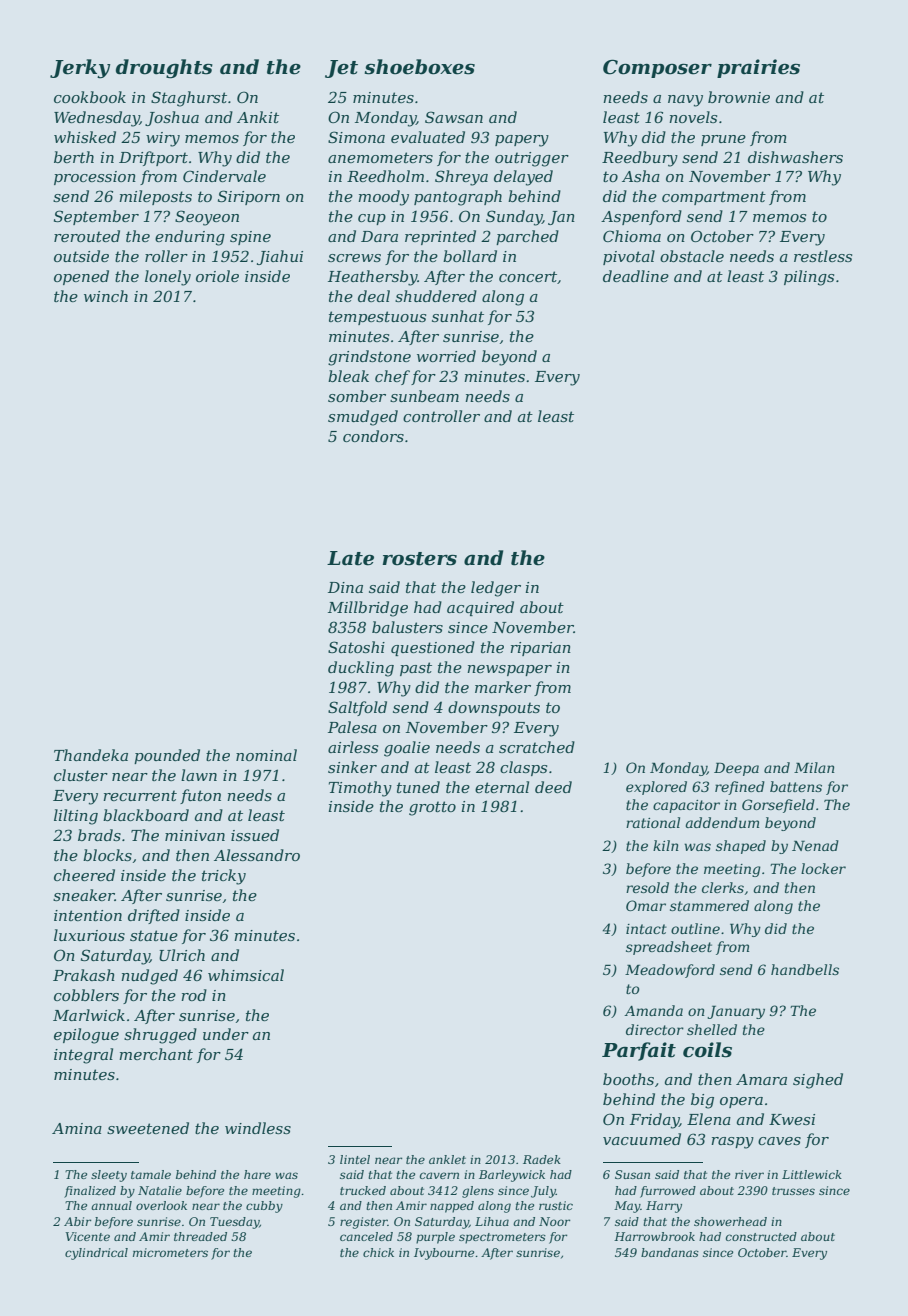 This screenshot has height=1316, width=908. I want to click on clerks, so click(723, 887).
